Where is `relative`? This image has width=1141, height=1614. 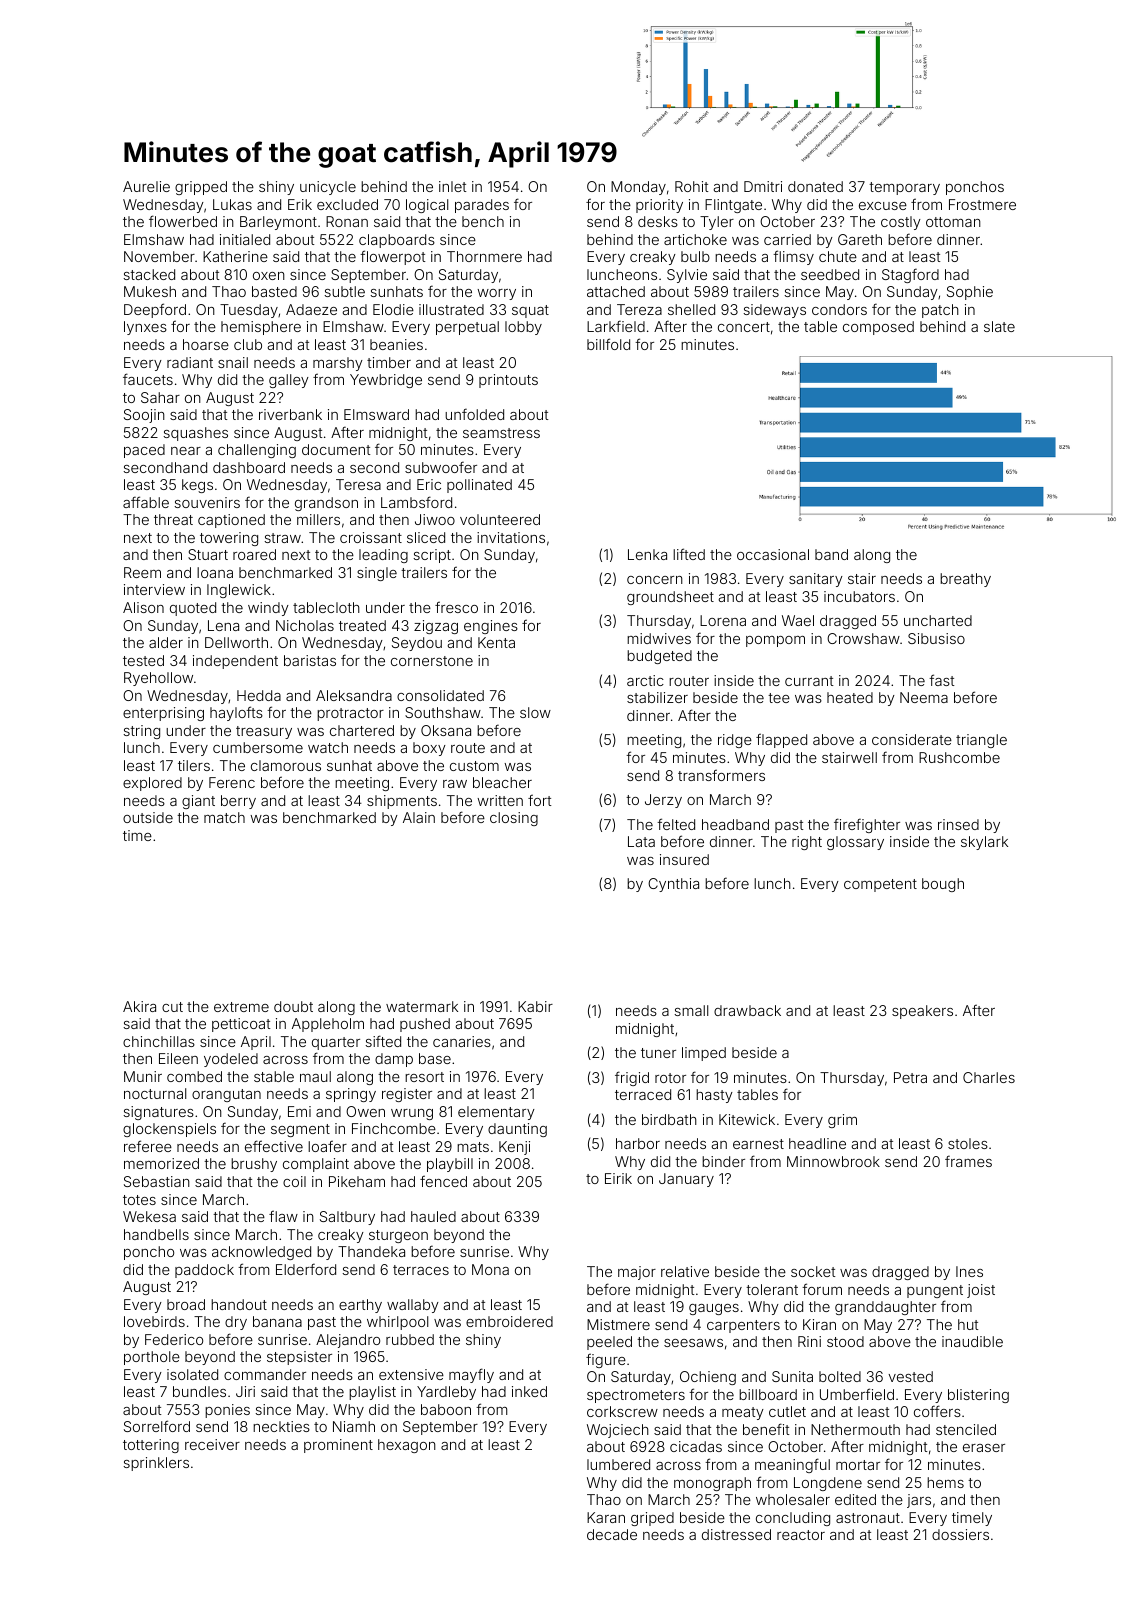
relative is located at coordinates (685, 1271).
